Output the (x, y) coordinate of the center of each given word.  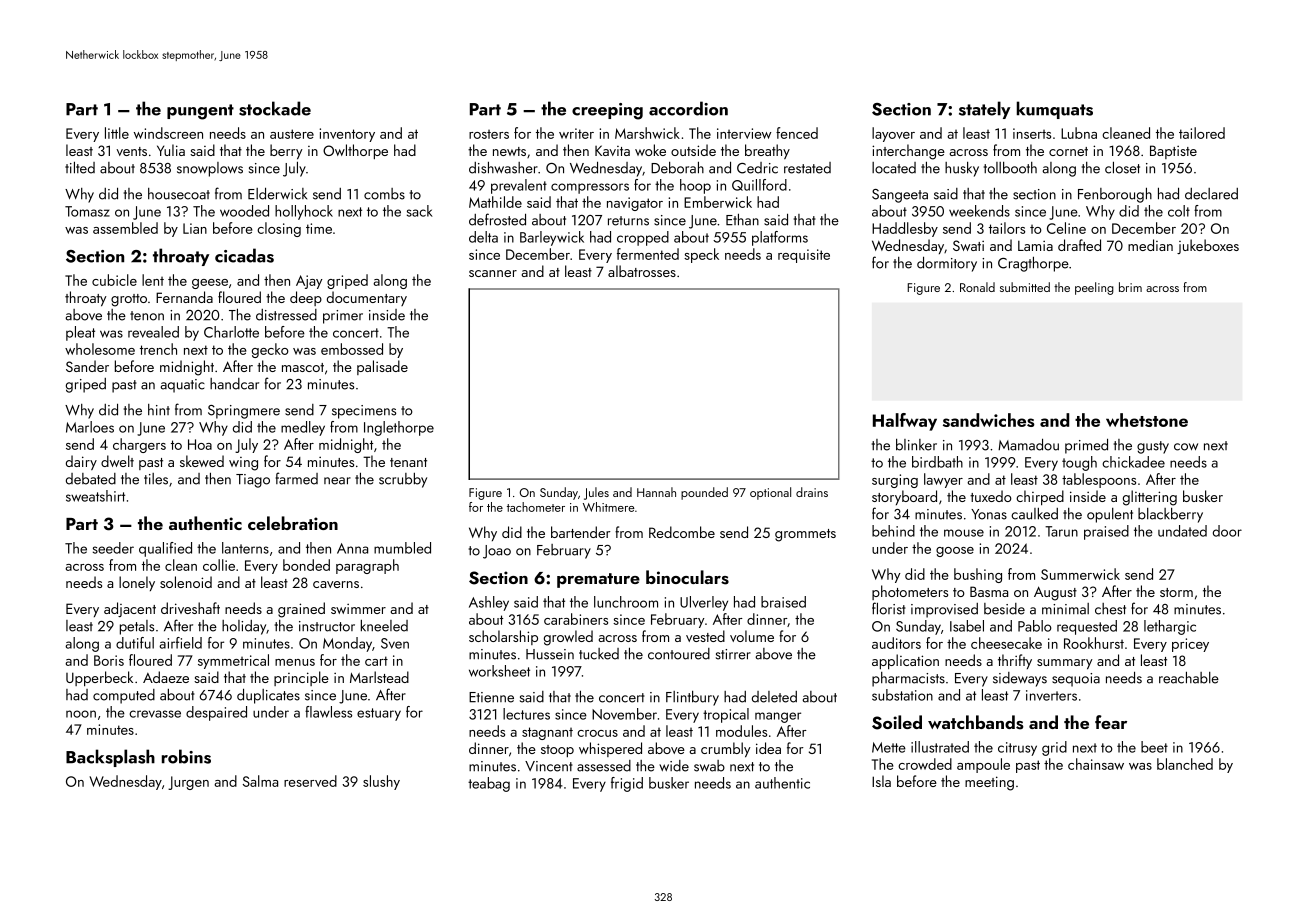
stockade (275, 108)
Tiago (253, 481)
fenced (797, 133)
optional (770, 493)
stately (984, 110)
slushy (381, 782)
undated (1182, 531)
